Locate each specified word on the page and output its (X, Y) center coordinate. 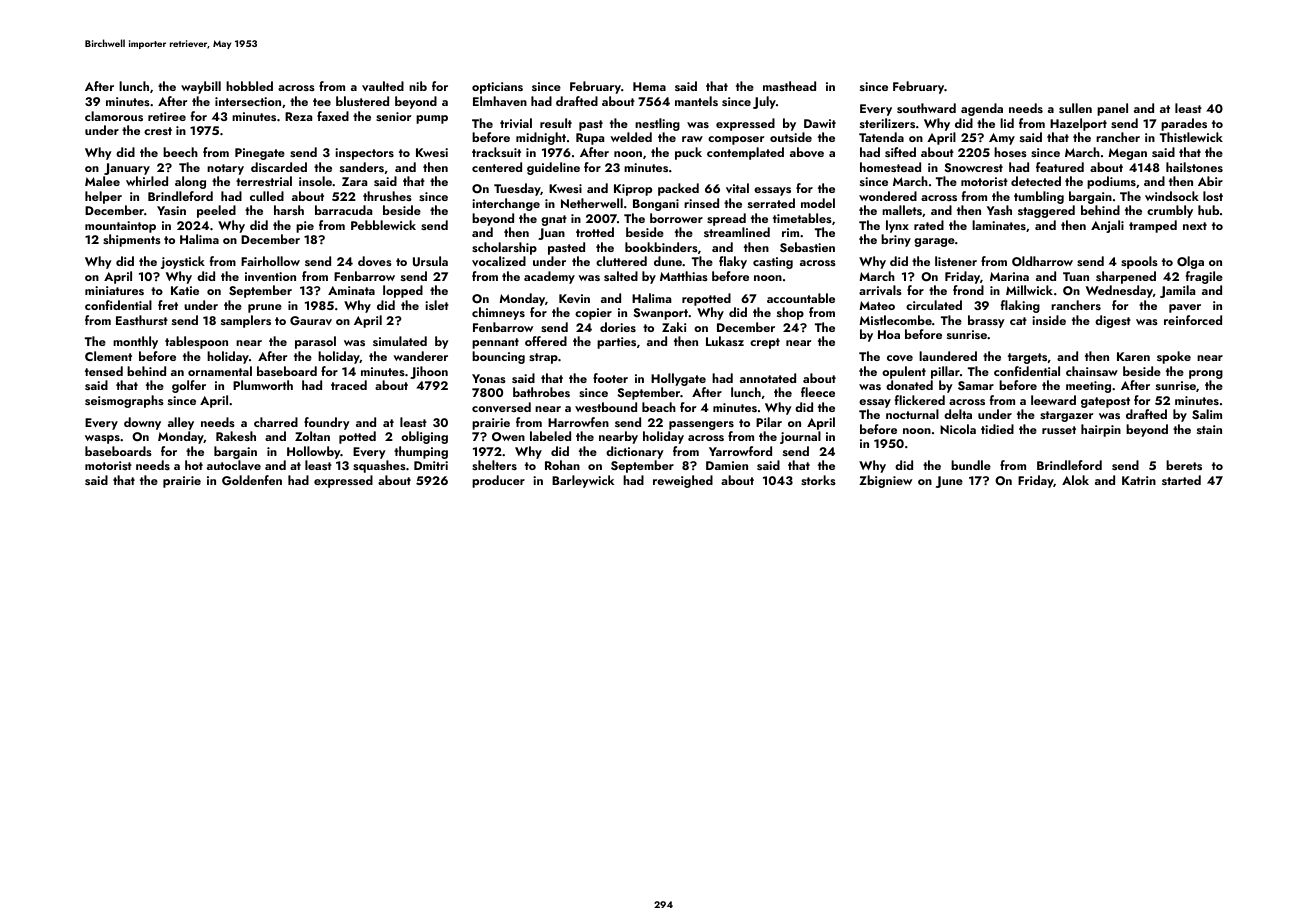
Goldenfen (252, 480)
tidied (997, 429)
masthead (789, 86)
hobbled (249, 86)
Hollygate (678, 379)
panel (1112, 109)
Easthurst (142, 320)
